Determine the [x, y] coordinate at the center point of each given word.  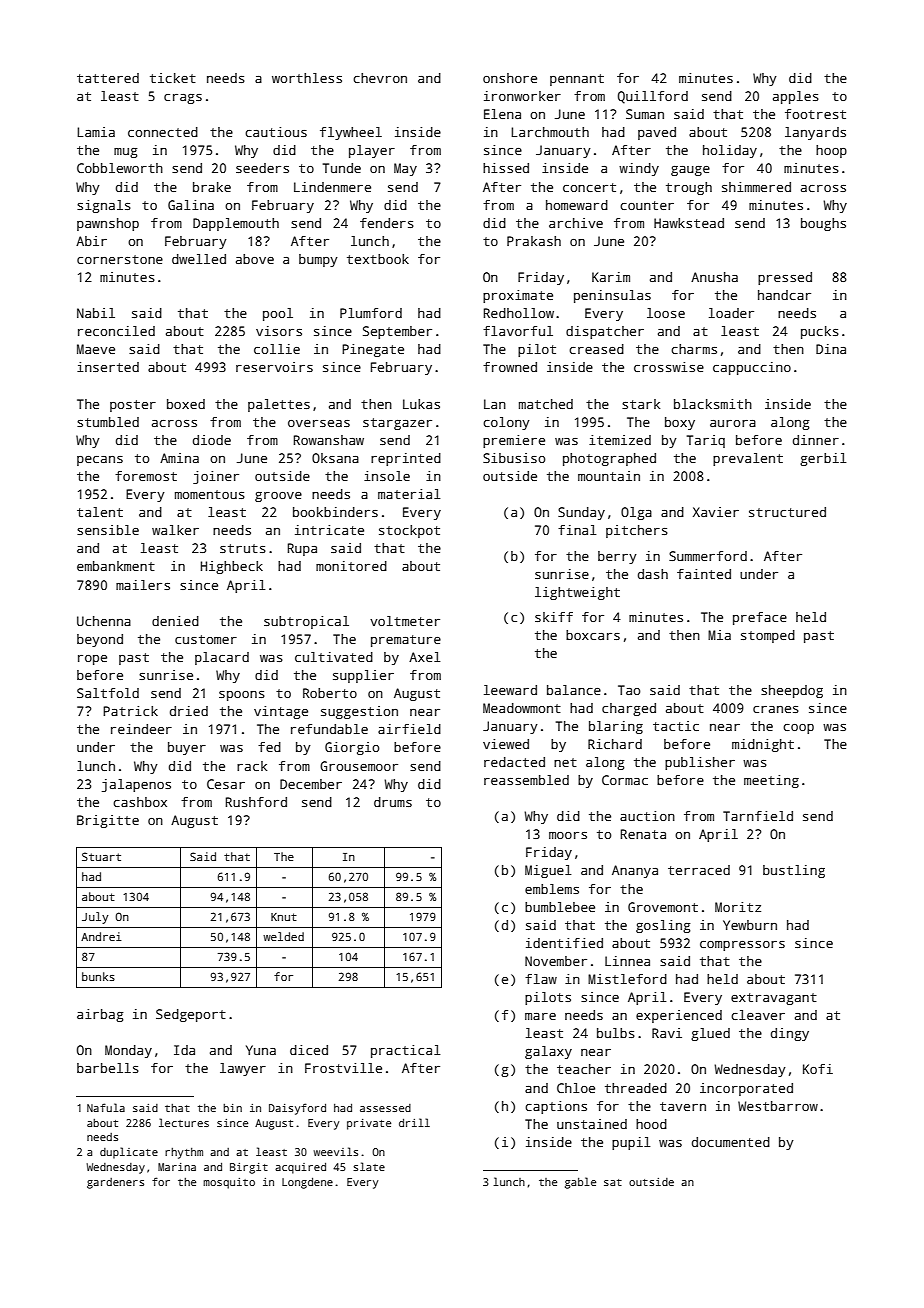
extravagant [774, 999]
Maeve [96, 349]
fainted [704, 574]
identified [564, 943]
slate [369, 1166]
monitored [351, 566]
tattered [108, 78]
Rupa [302, 549]
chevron [380, 78]
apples [796, 97]
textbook [378, 259]
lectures [184, 1122]
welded [283, 936]
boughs [823, 224]
